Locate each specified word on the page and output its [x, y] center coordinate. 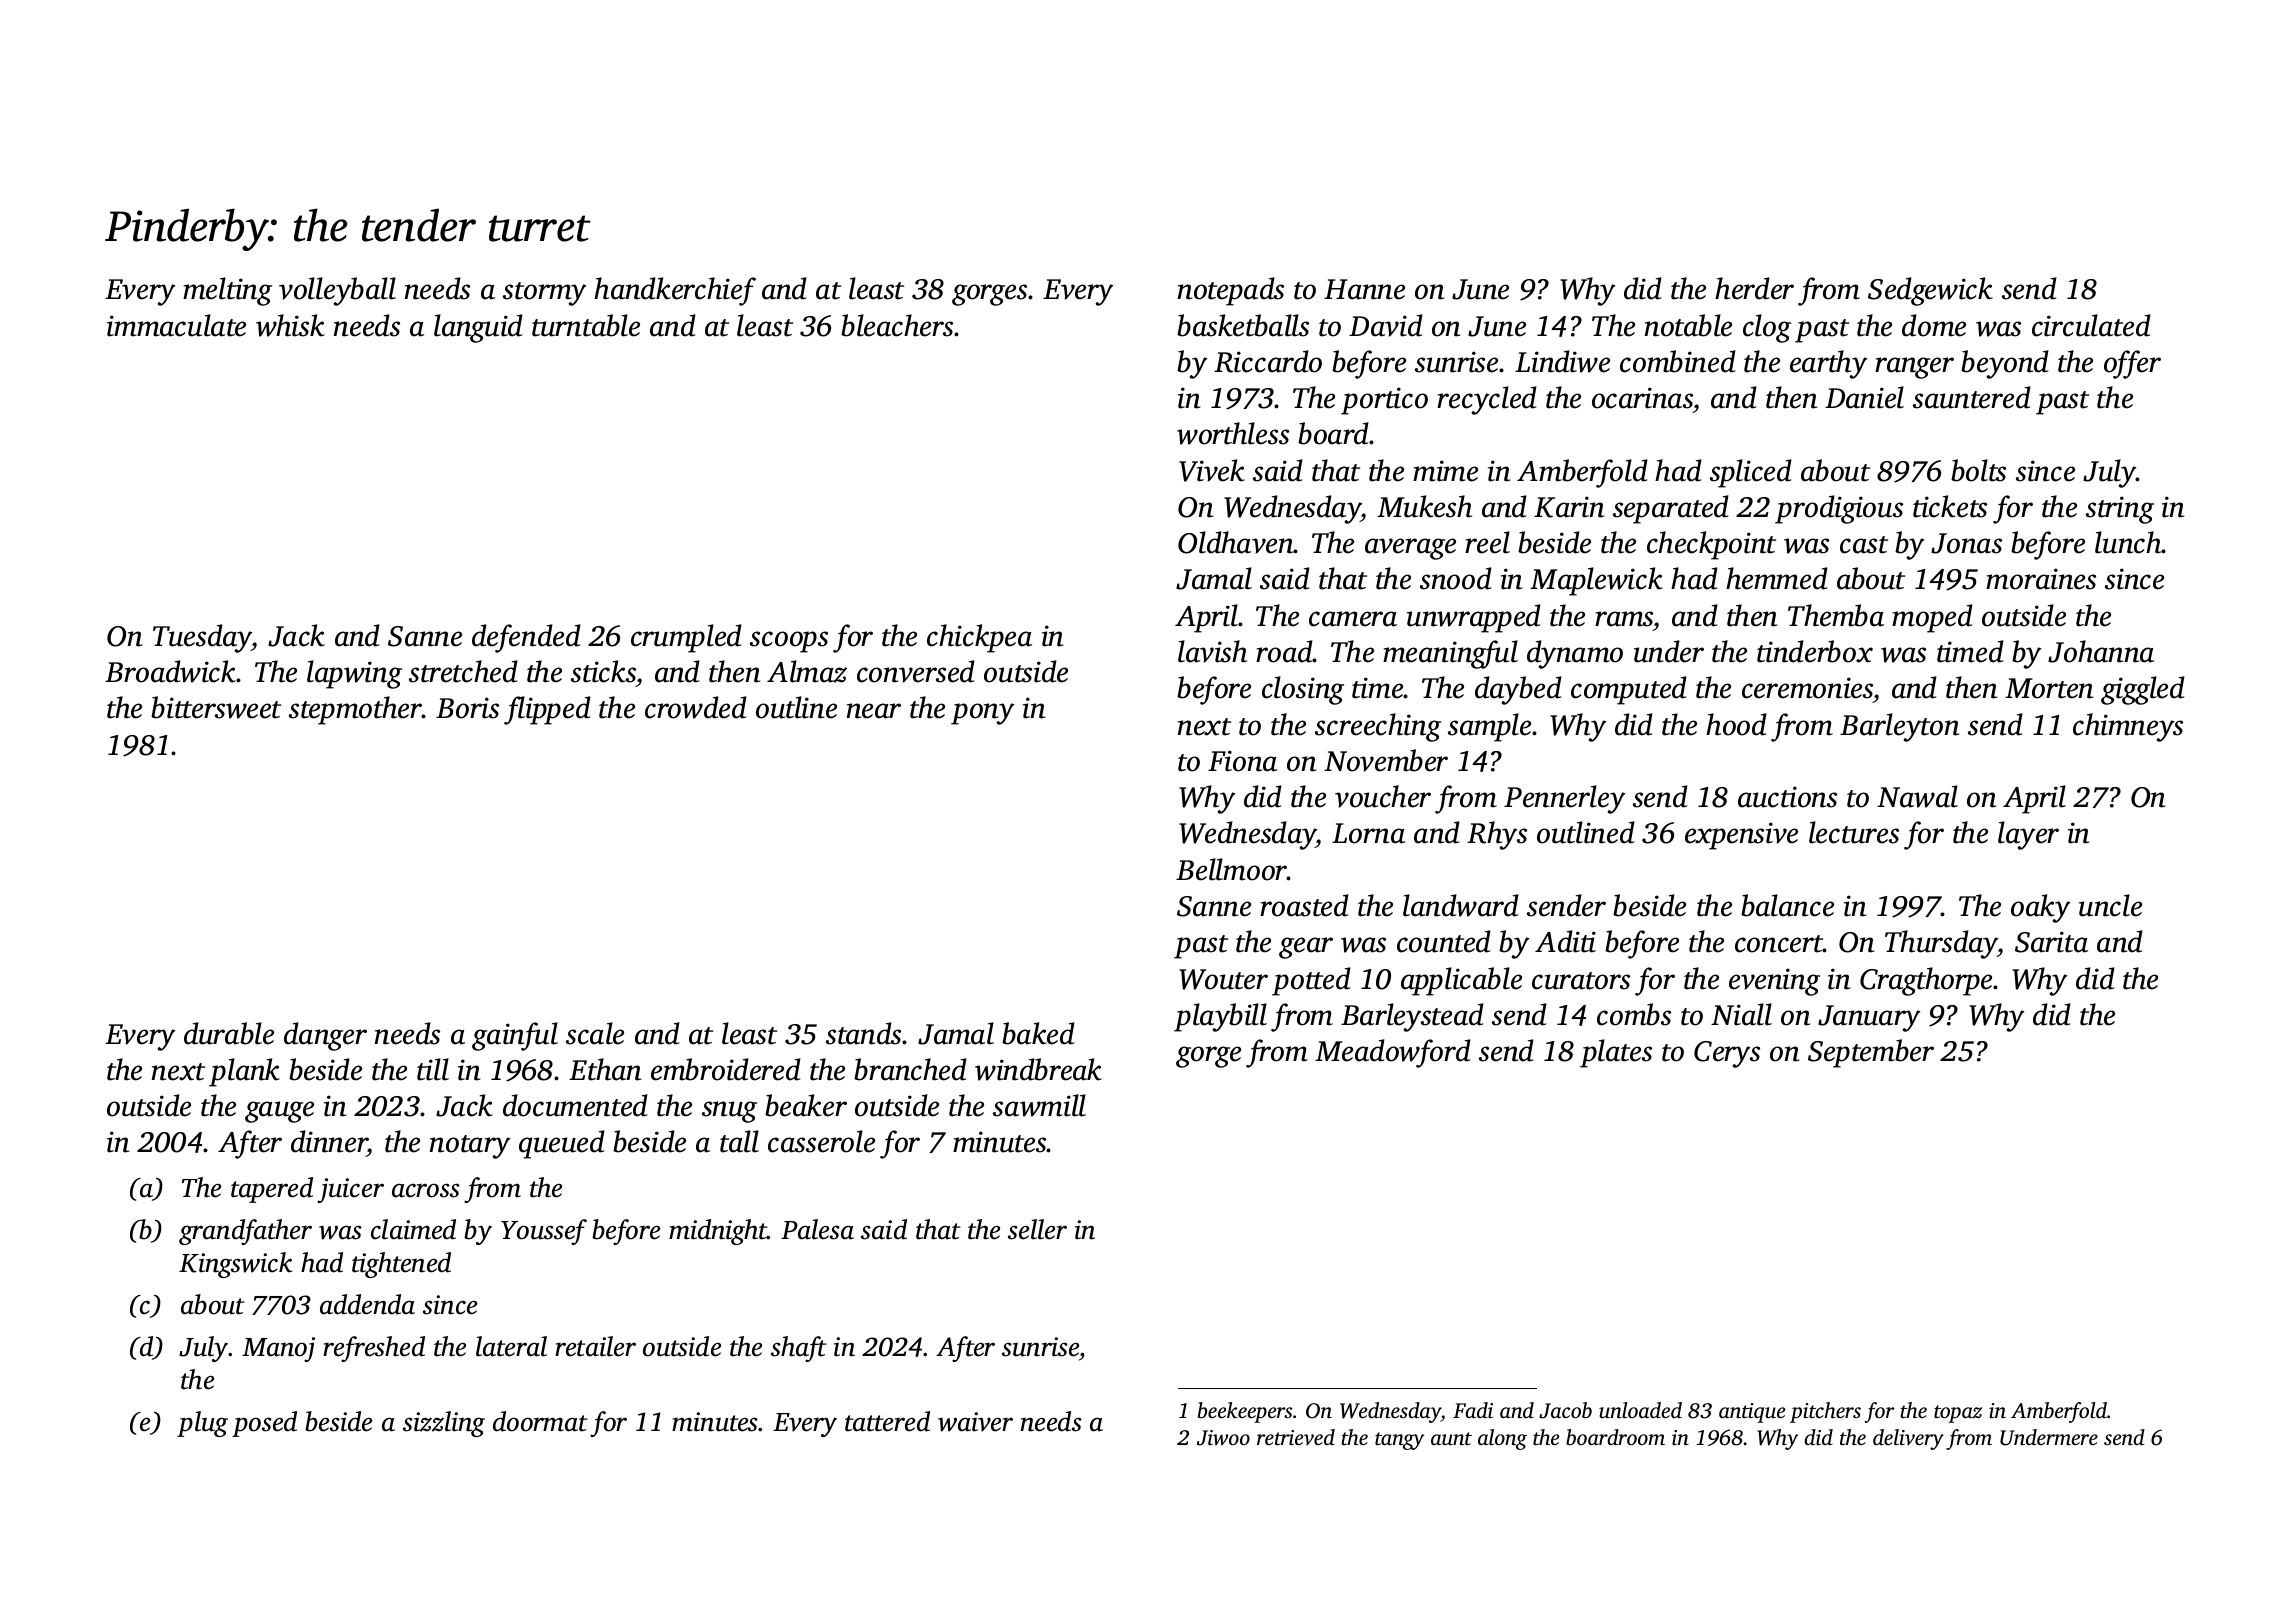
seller [1037, 1229]
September [1871, 1053]
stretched [463, 671]
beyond [2005, 364]
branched [910, 1069]
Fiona [1242, 761]
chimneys [2128, 727]
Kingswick [235, 1265]
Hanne [1364, 289]
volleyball [337, 291]
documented [575, 1105]
